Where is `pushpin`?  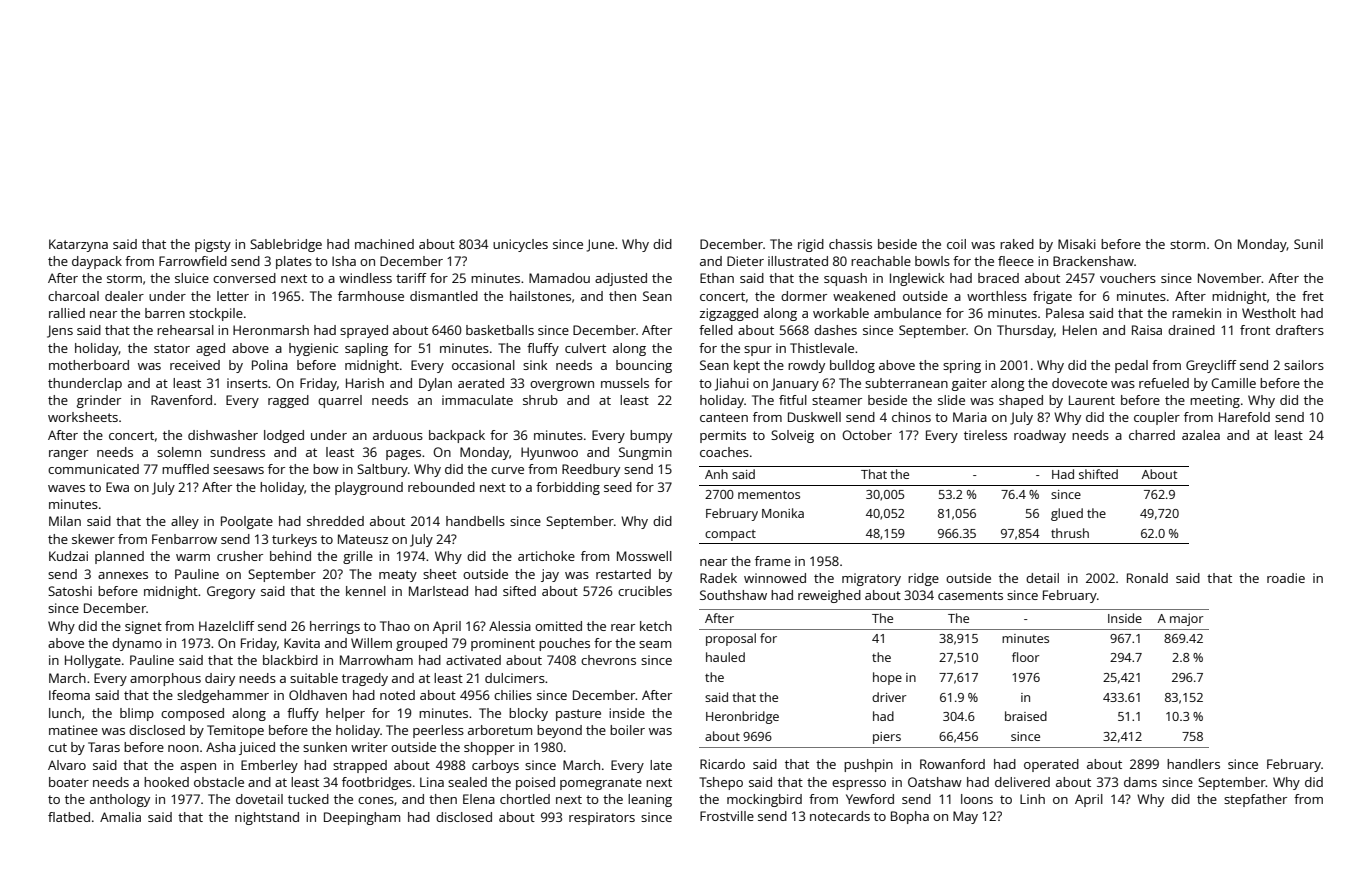 pushpin is located at coordinates (868, 765).
